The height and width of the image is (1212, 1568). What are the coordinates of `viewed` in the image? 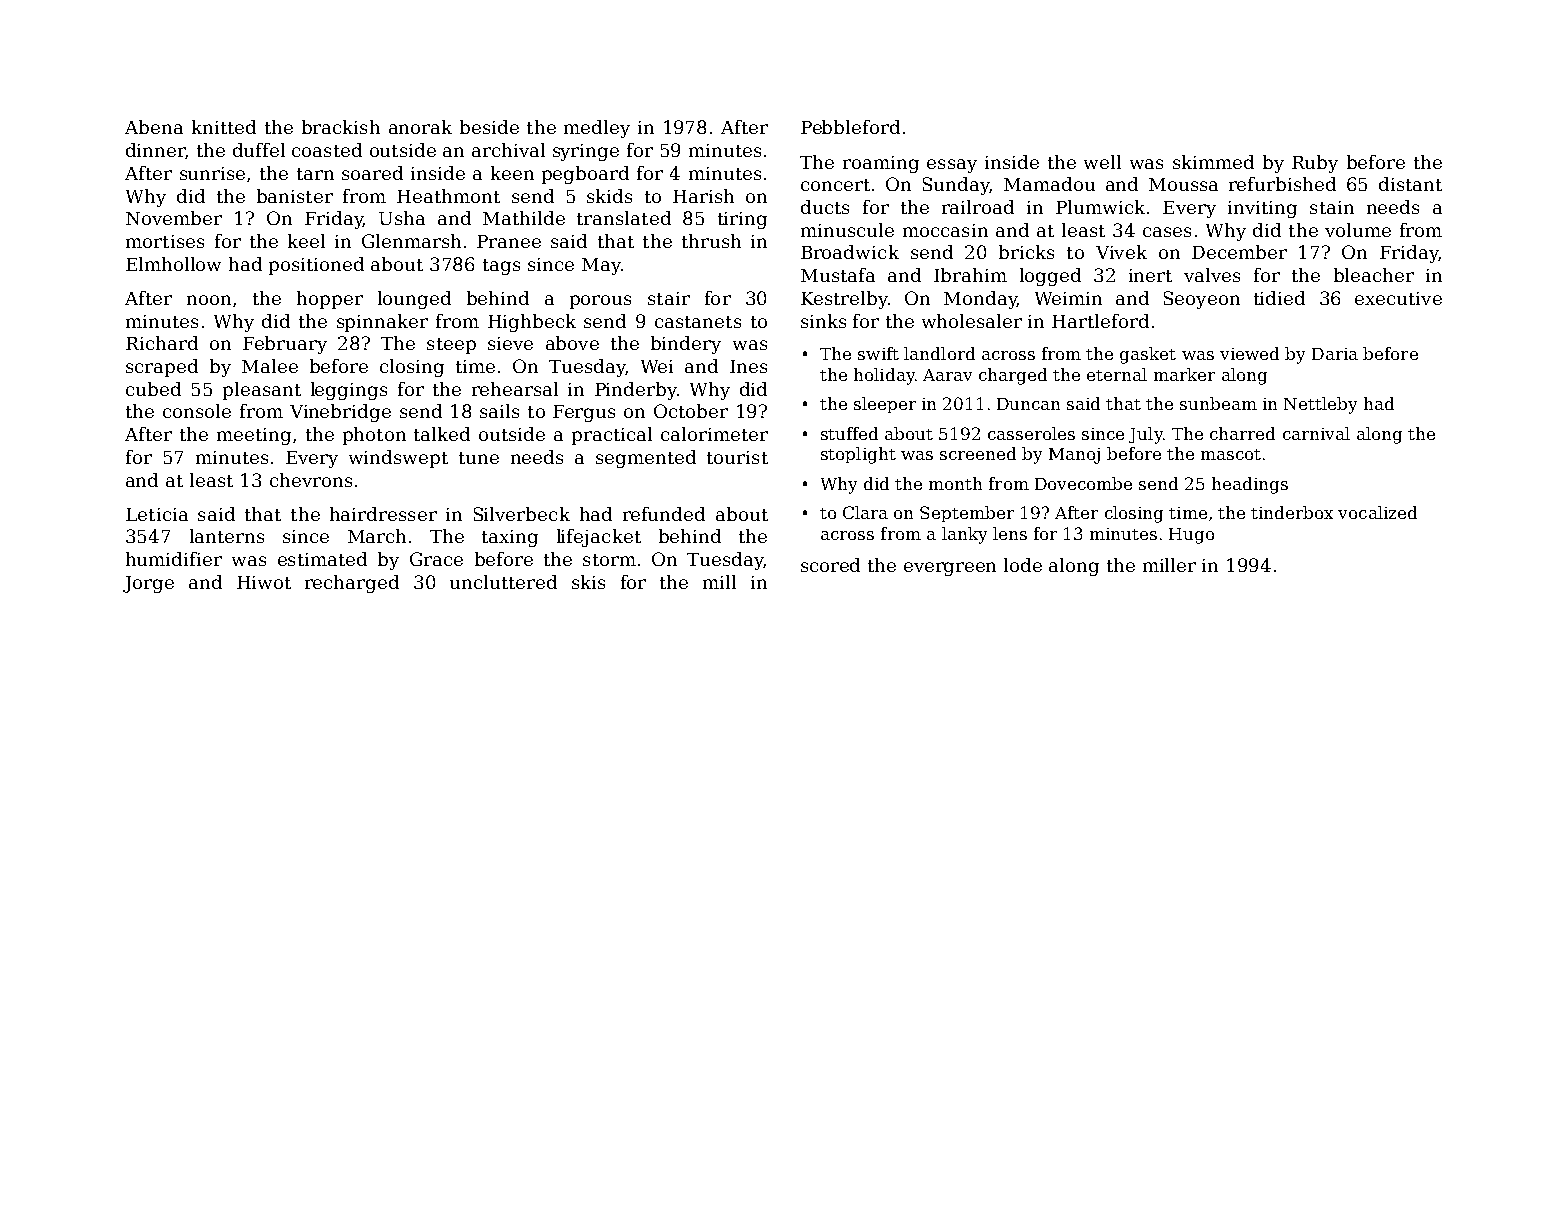 It's located at (1249, 353).
